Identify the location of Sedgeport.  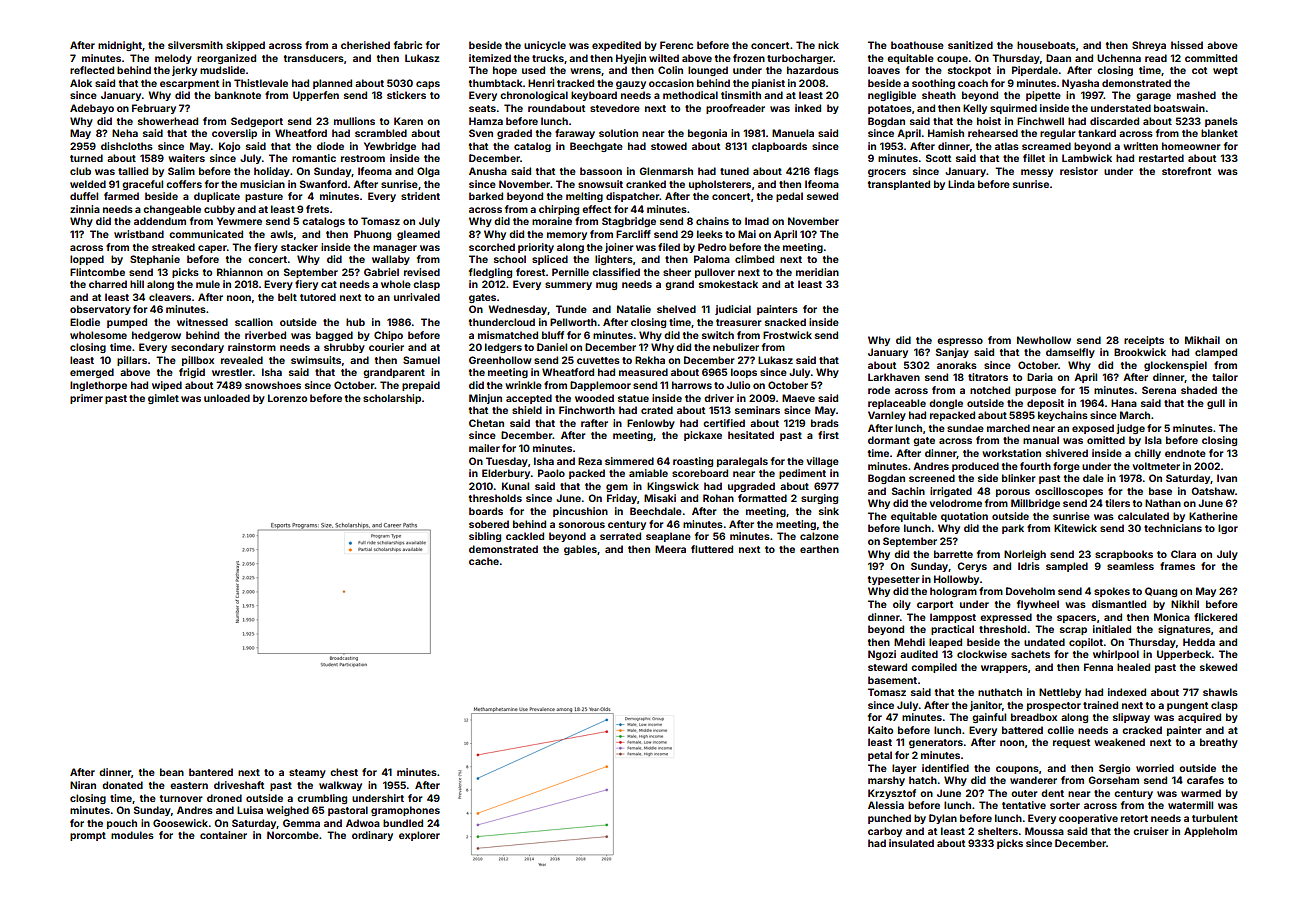
(257, 122).
